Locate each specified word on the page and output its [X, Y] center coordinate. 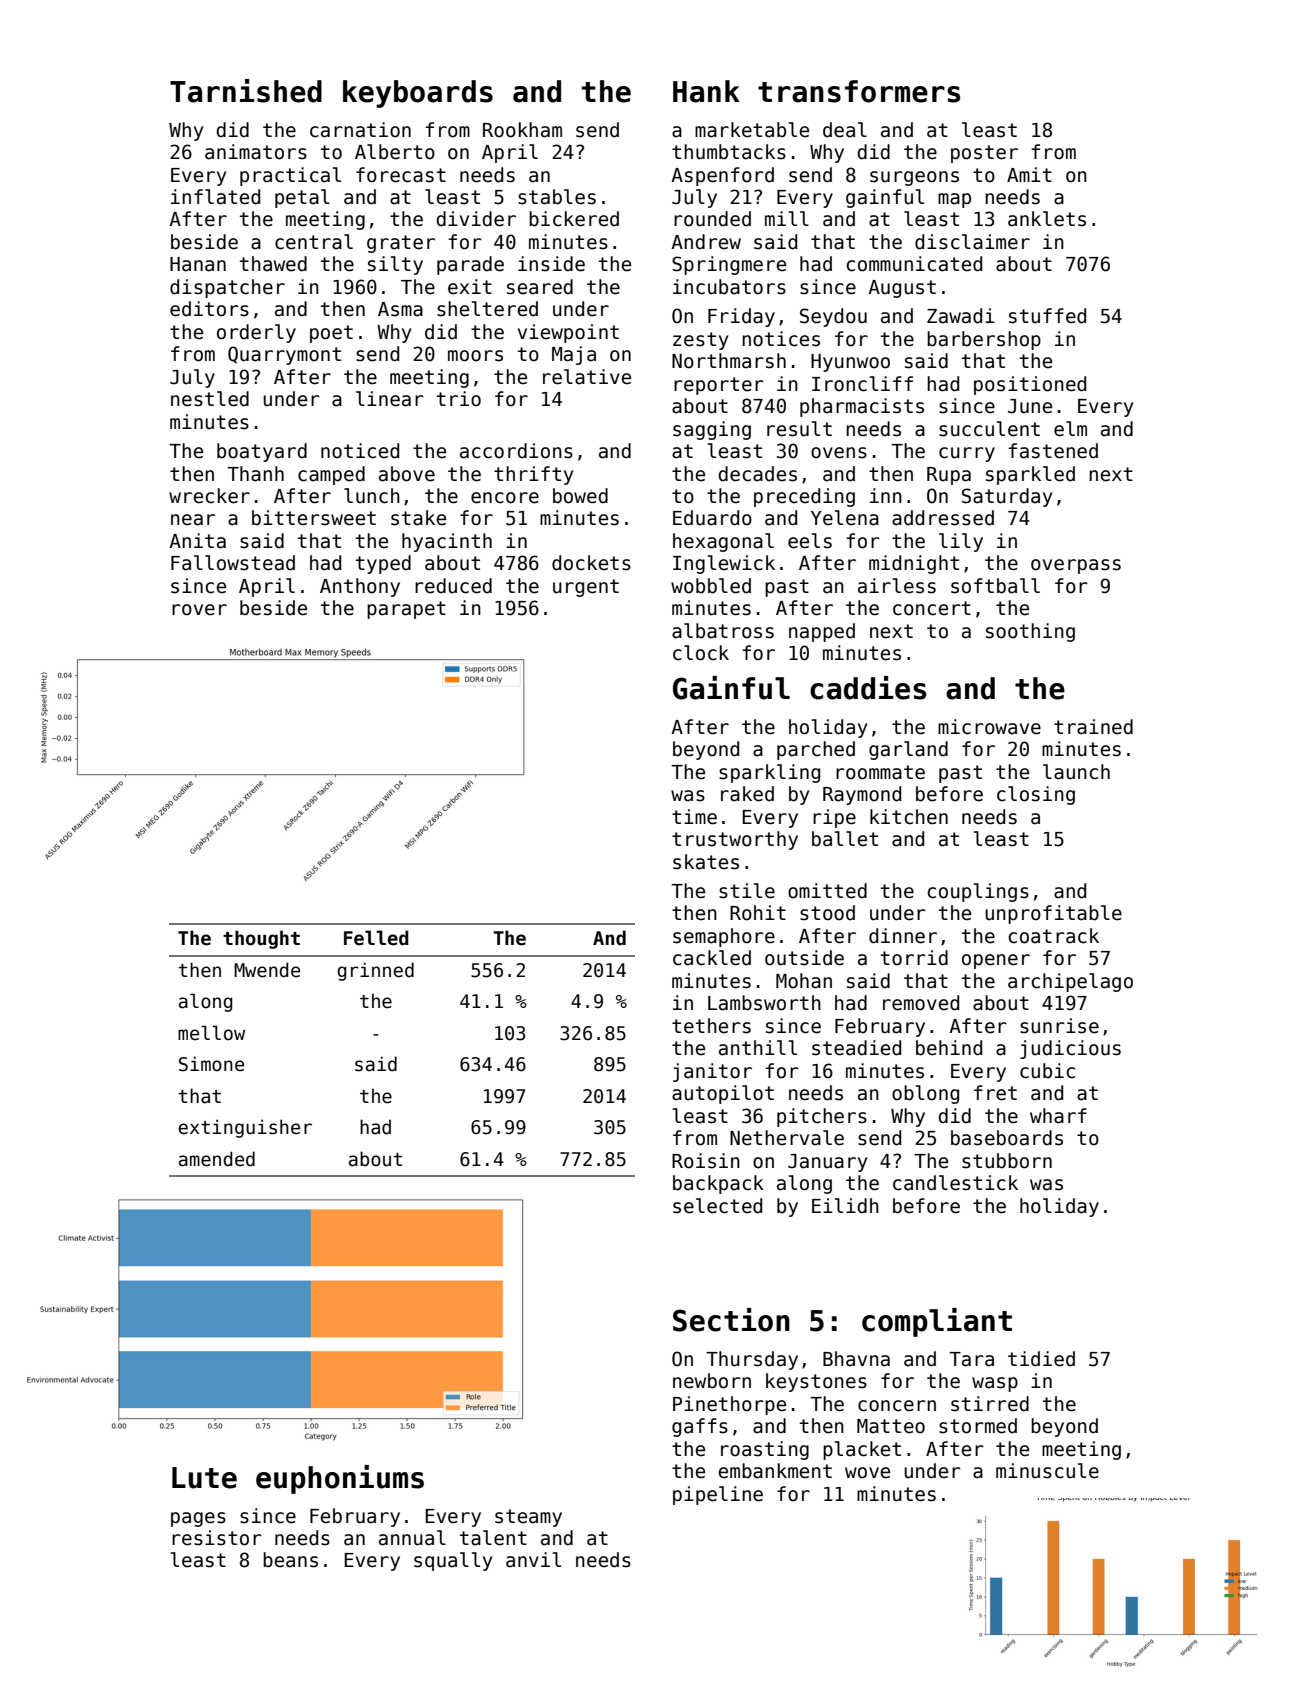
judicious [1070, 1049]
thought [261, 939]
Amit [1029, 174]
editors [209, 309]
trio [459, 399]
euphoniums [340, 1479]
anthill [758, 1048]
